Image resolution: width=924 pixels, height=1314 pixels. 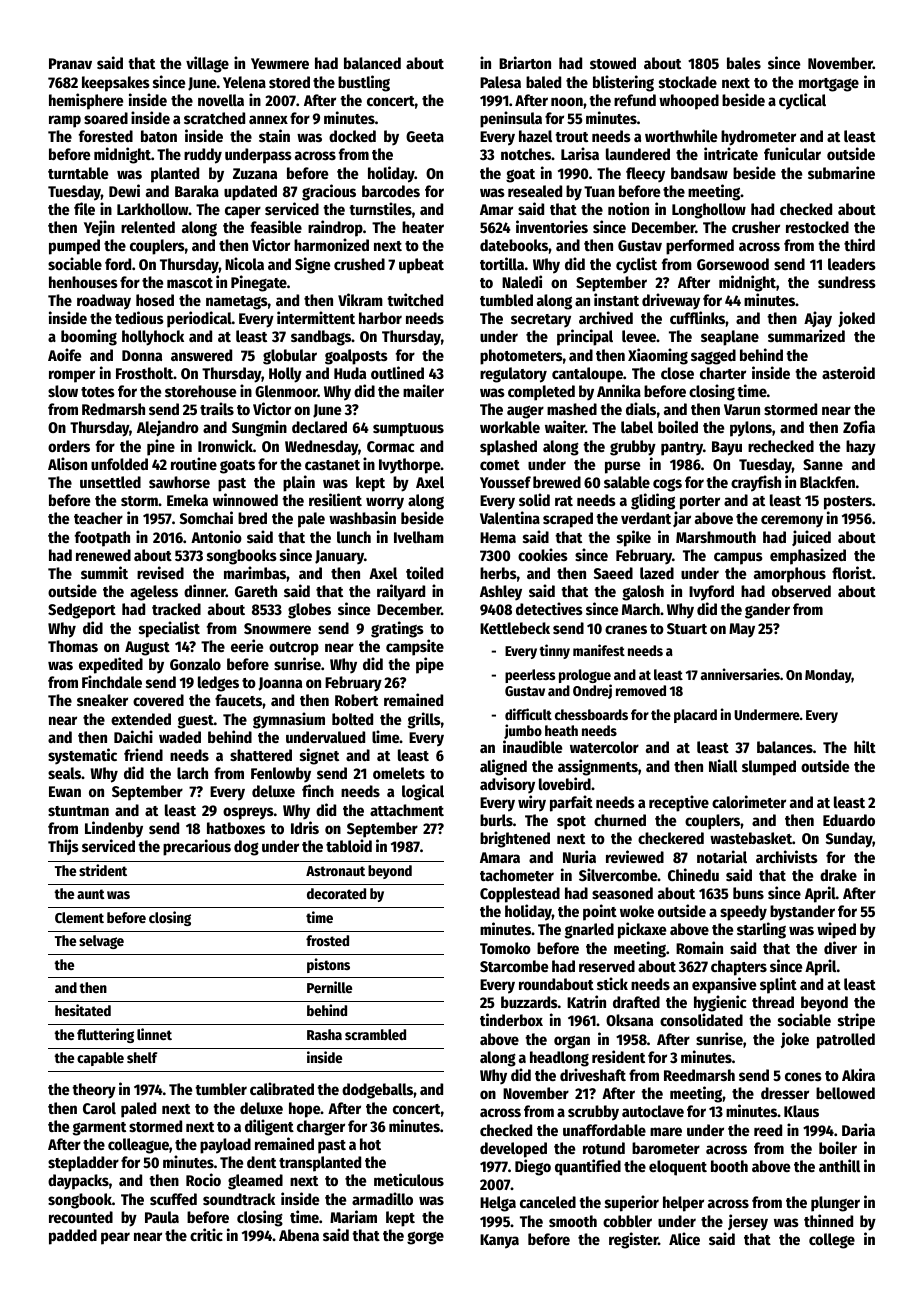 What do you see at coordinates (785, 1093) in the document?
I see `dresser` at bounding box center [785, 1093].
